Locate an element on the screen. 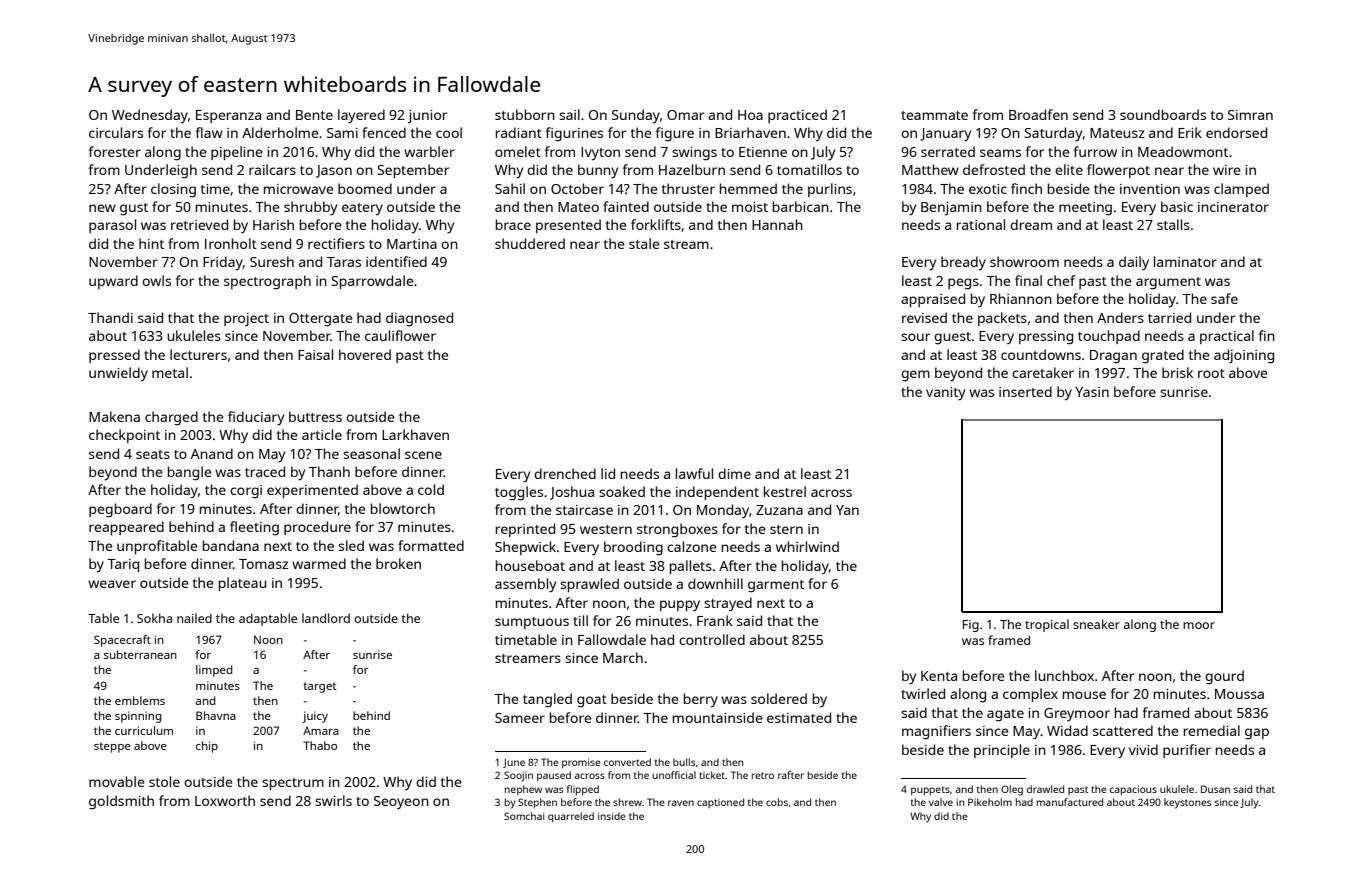 This screenshot has height=887, width=1372. root is located at coordinates (1211, 373).
